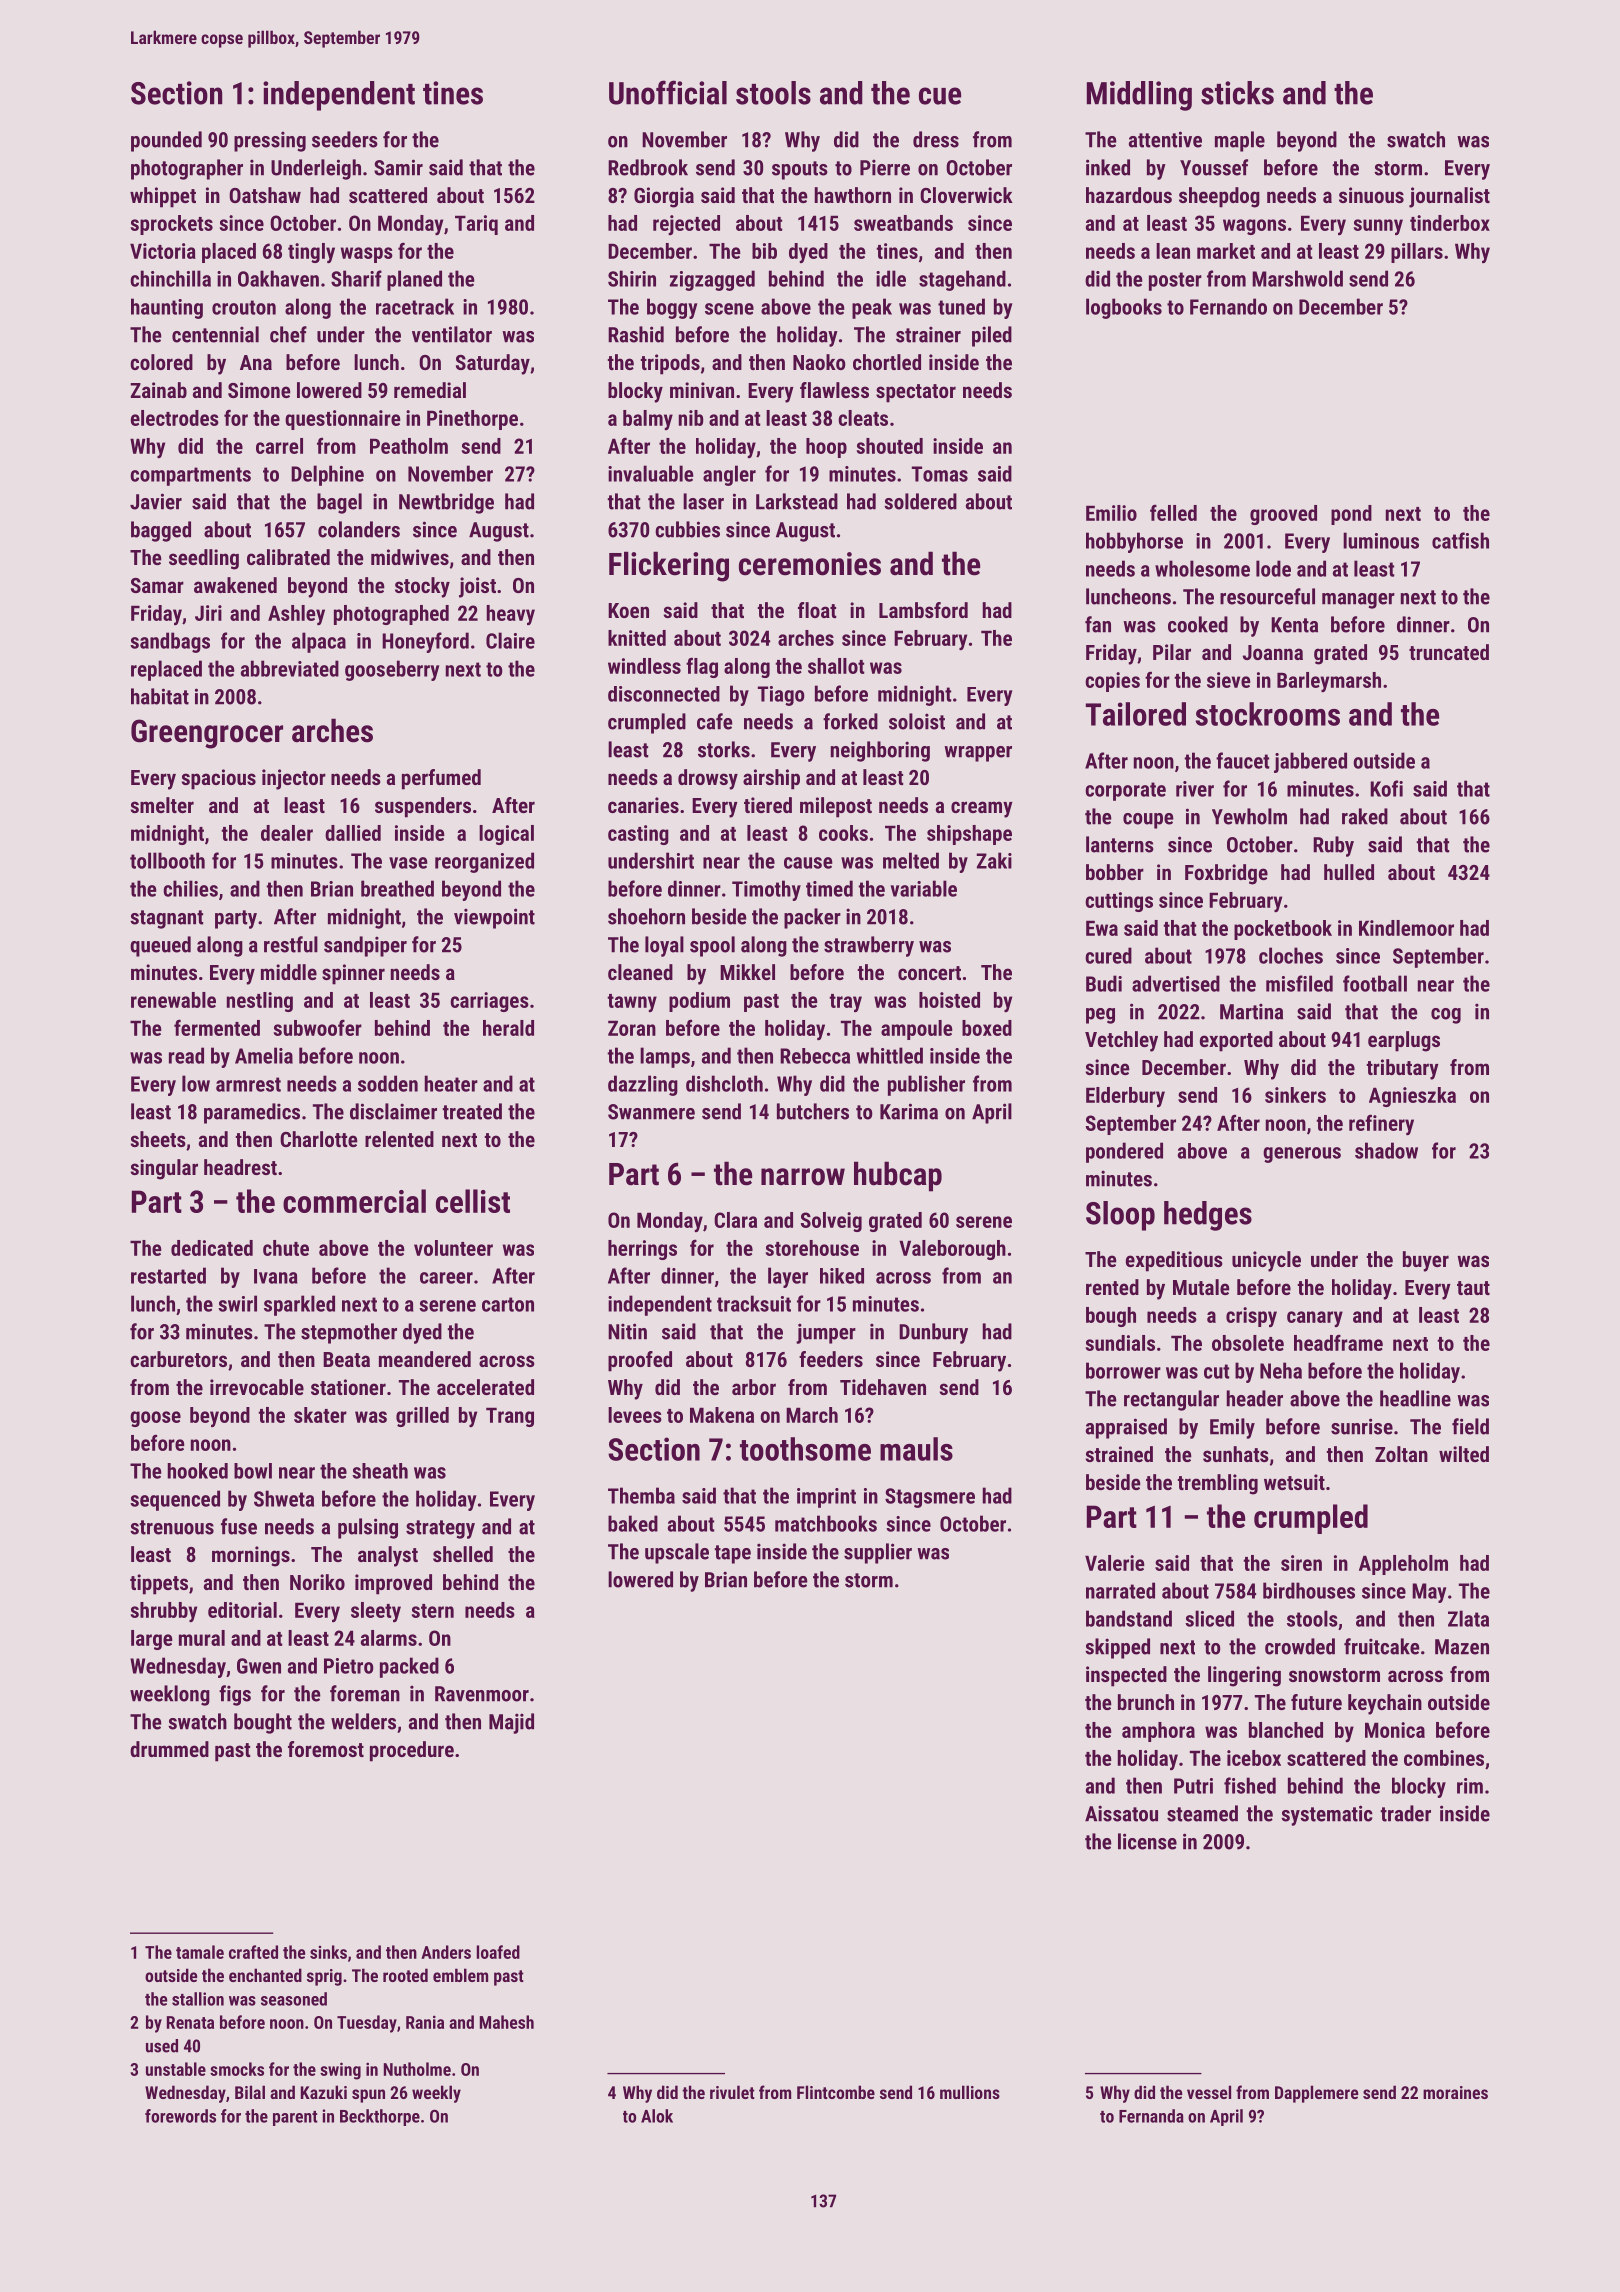 The width and height of the screenshot is (1620, 2292). I want to click on Marshwold, so click(1297, 278).
